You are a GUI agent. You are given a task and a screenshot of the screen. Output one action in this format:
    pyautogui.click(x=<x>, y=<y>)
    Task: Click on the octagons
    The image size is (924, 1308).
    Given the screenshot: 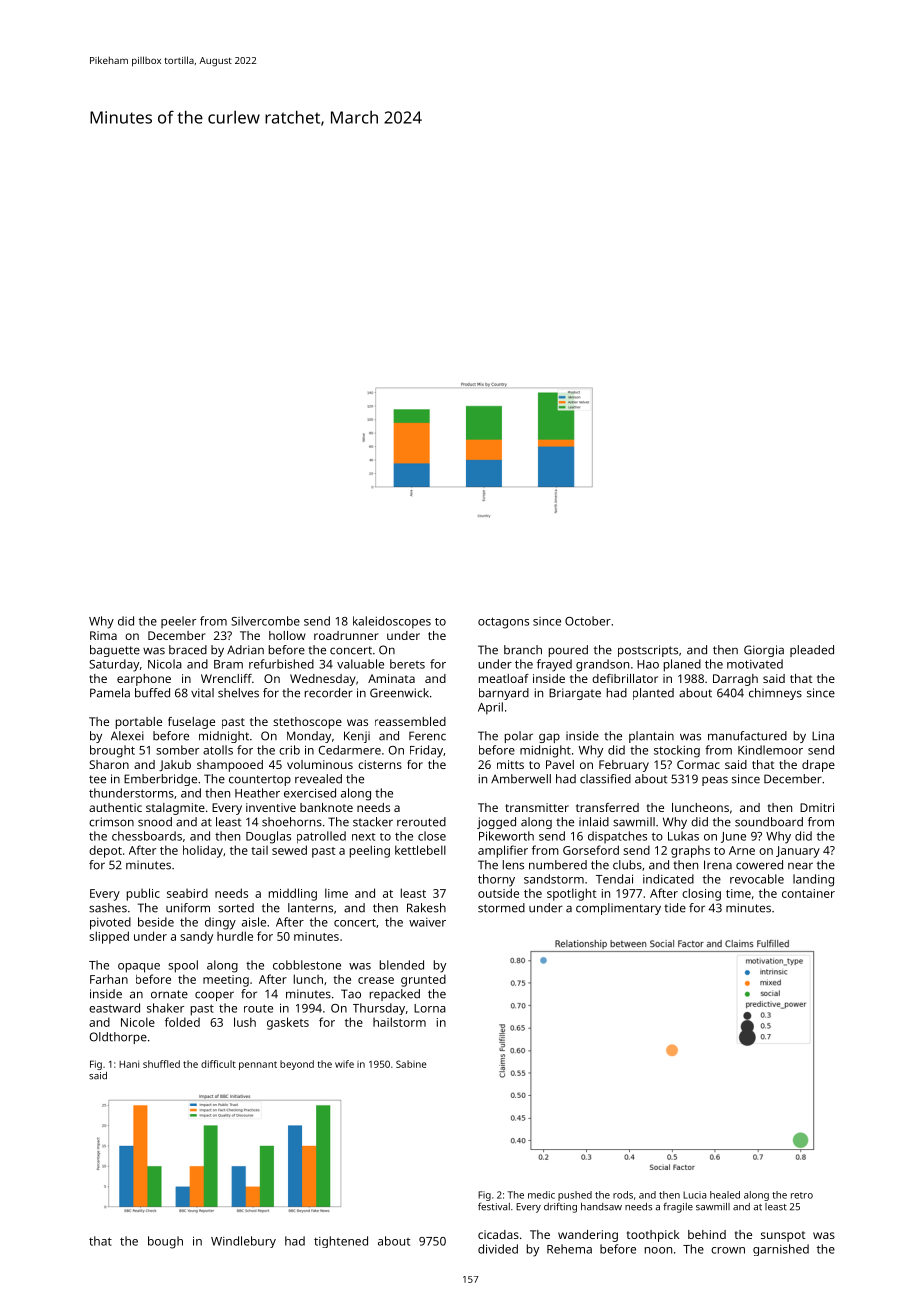 What is the action you would take?
    pyautogui.click(x=503, y=623)
